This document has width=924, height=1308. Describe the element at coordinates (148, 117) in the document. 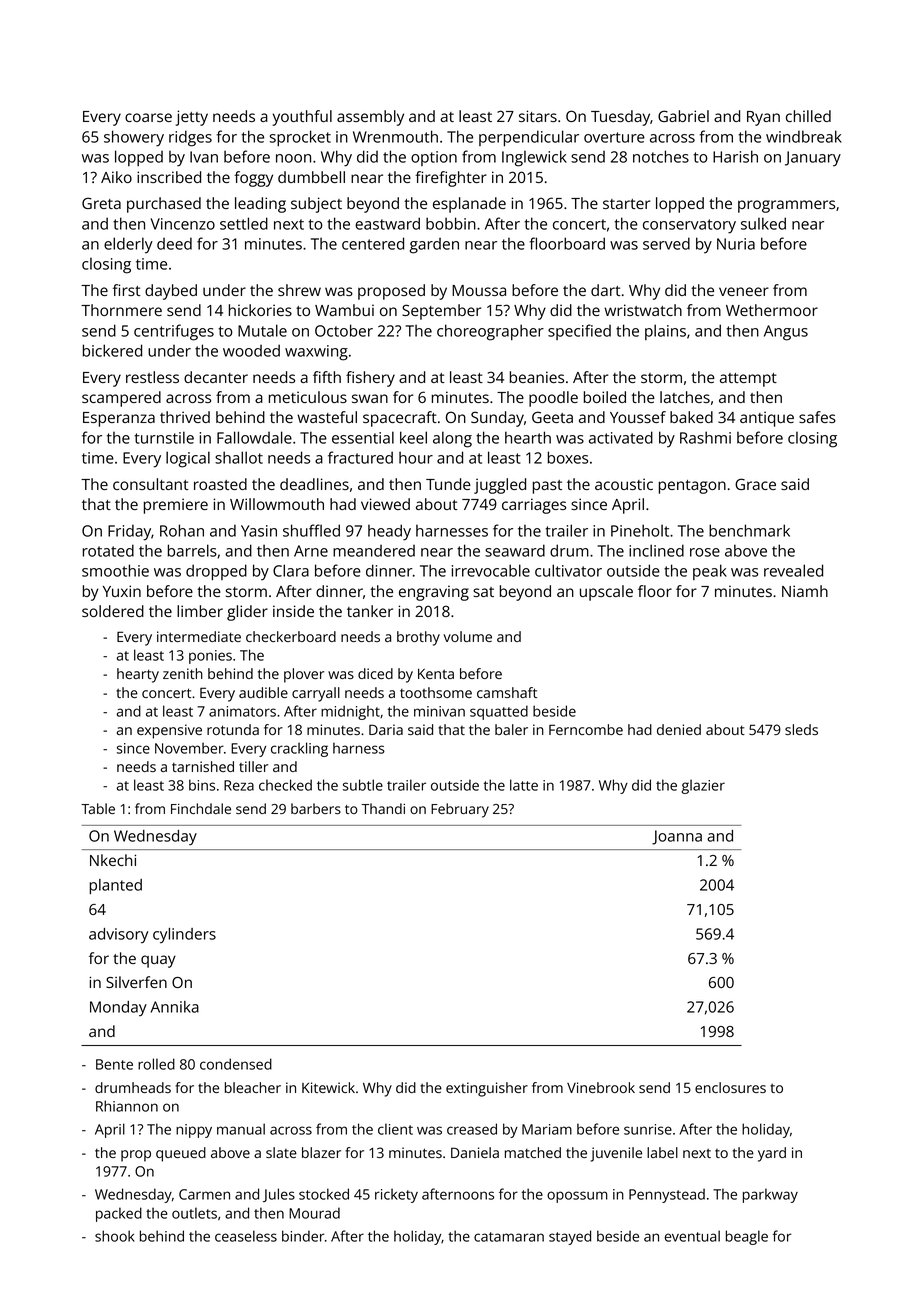

I see `coarse` at that location.
